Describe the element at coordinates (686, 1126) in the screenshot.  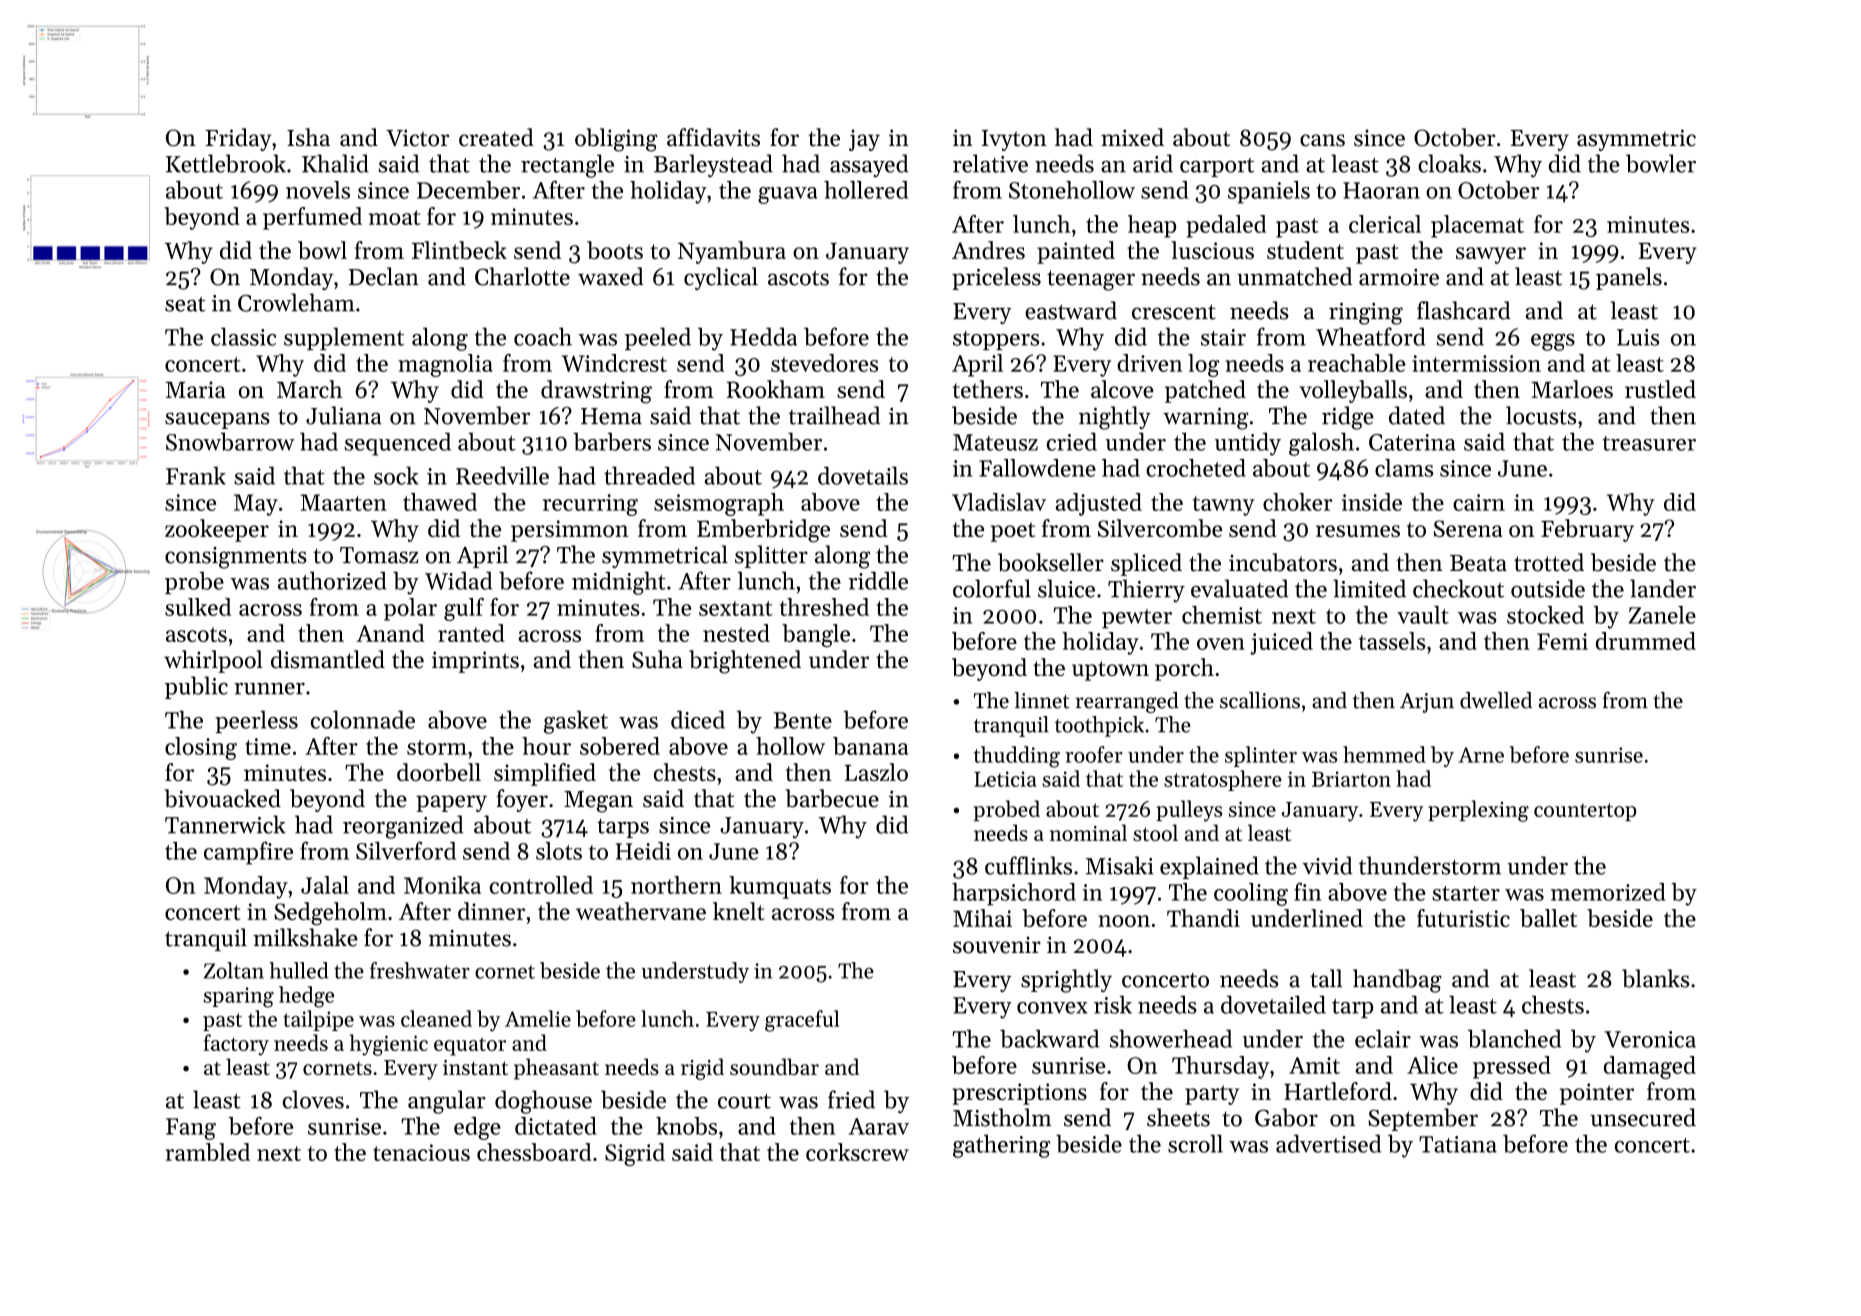
I see `knobs` at that location.
